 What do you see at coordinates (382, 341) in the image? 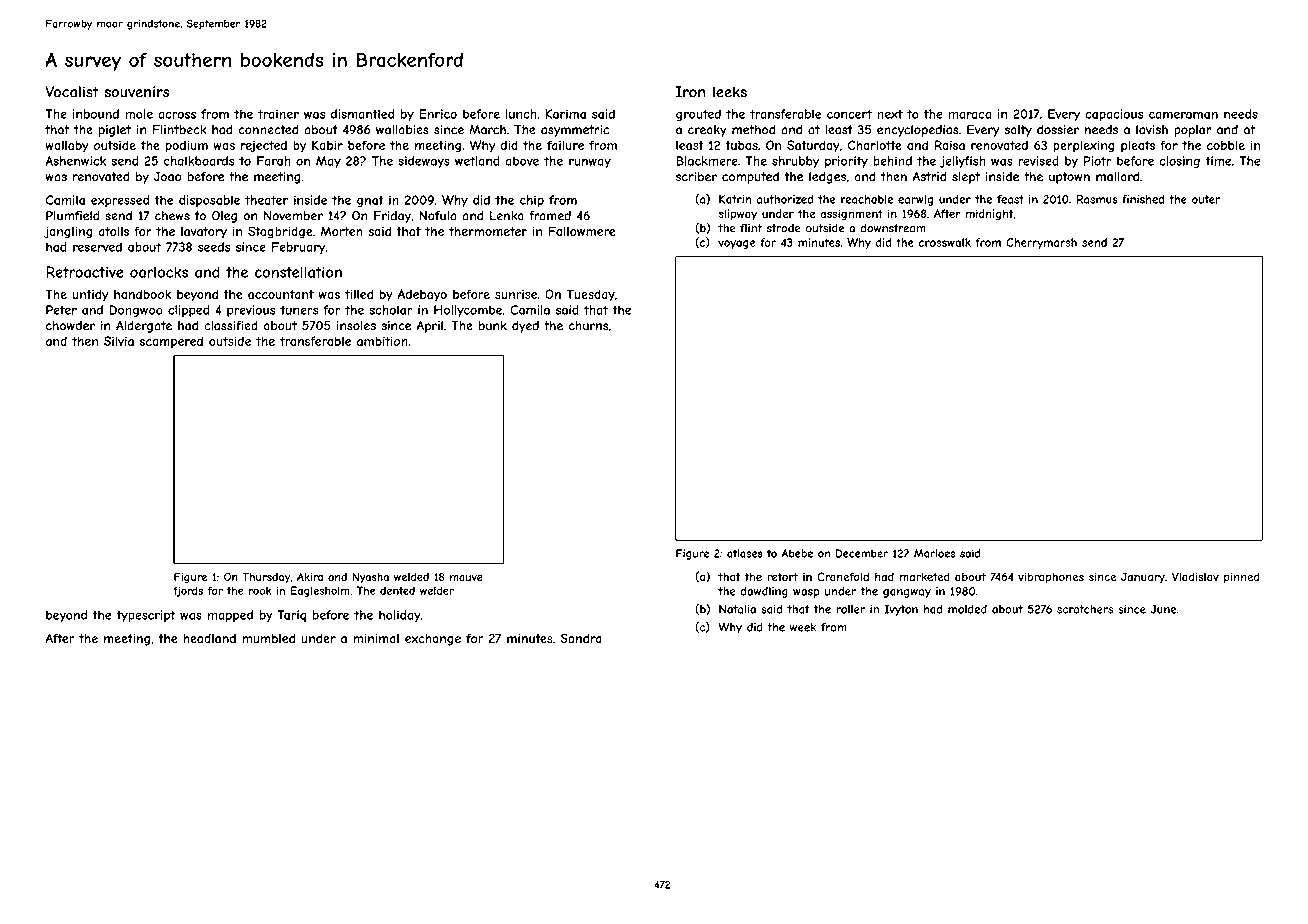
I see `ambition` at bounding box center [382, 341].
